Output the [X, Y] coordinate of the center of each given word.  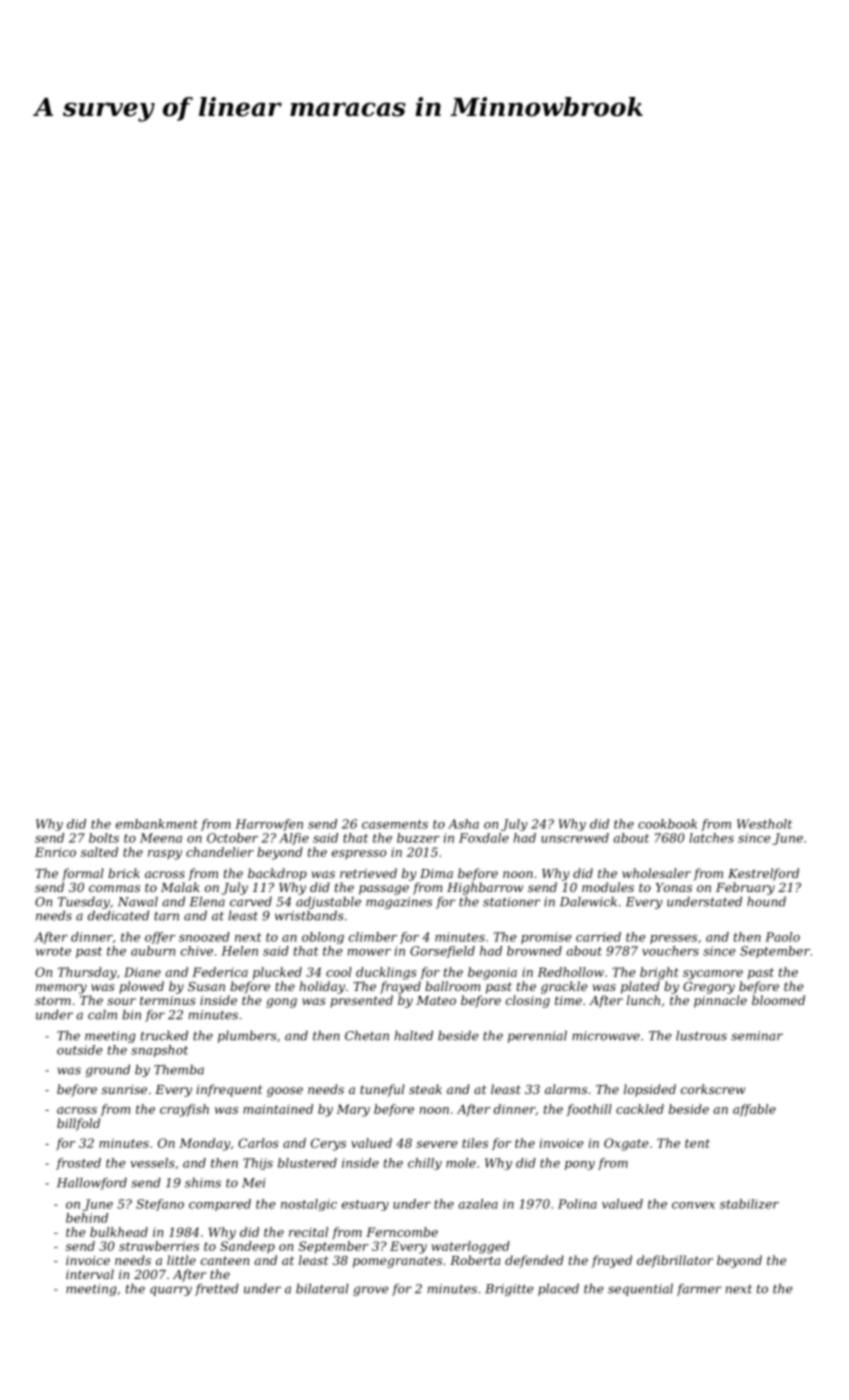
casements [395, 824]
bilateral [322, 1288]
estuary [365, 1205]
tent [697, 1143]
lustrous [701, 1035]
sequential [640, 1289]
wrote [53, 951]
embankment [157, 824]
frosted [78, 1164]
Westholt [764, 824]
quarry [171, 1291]
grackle [564, 987]
